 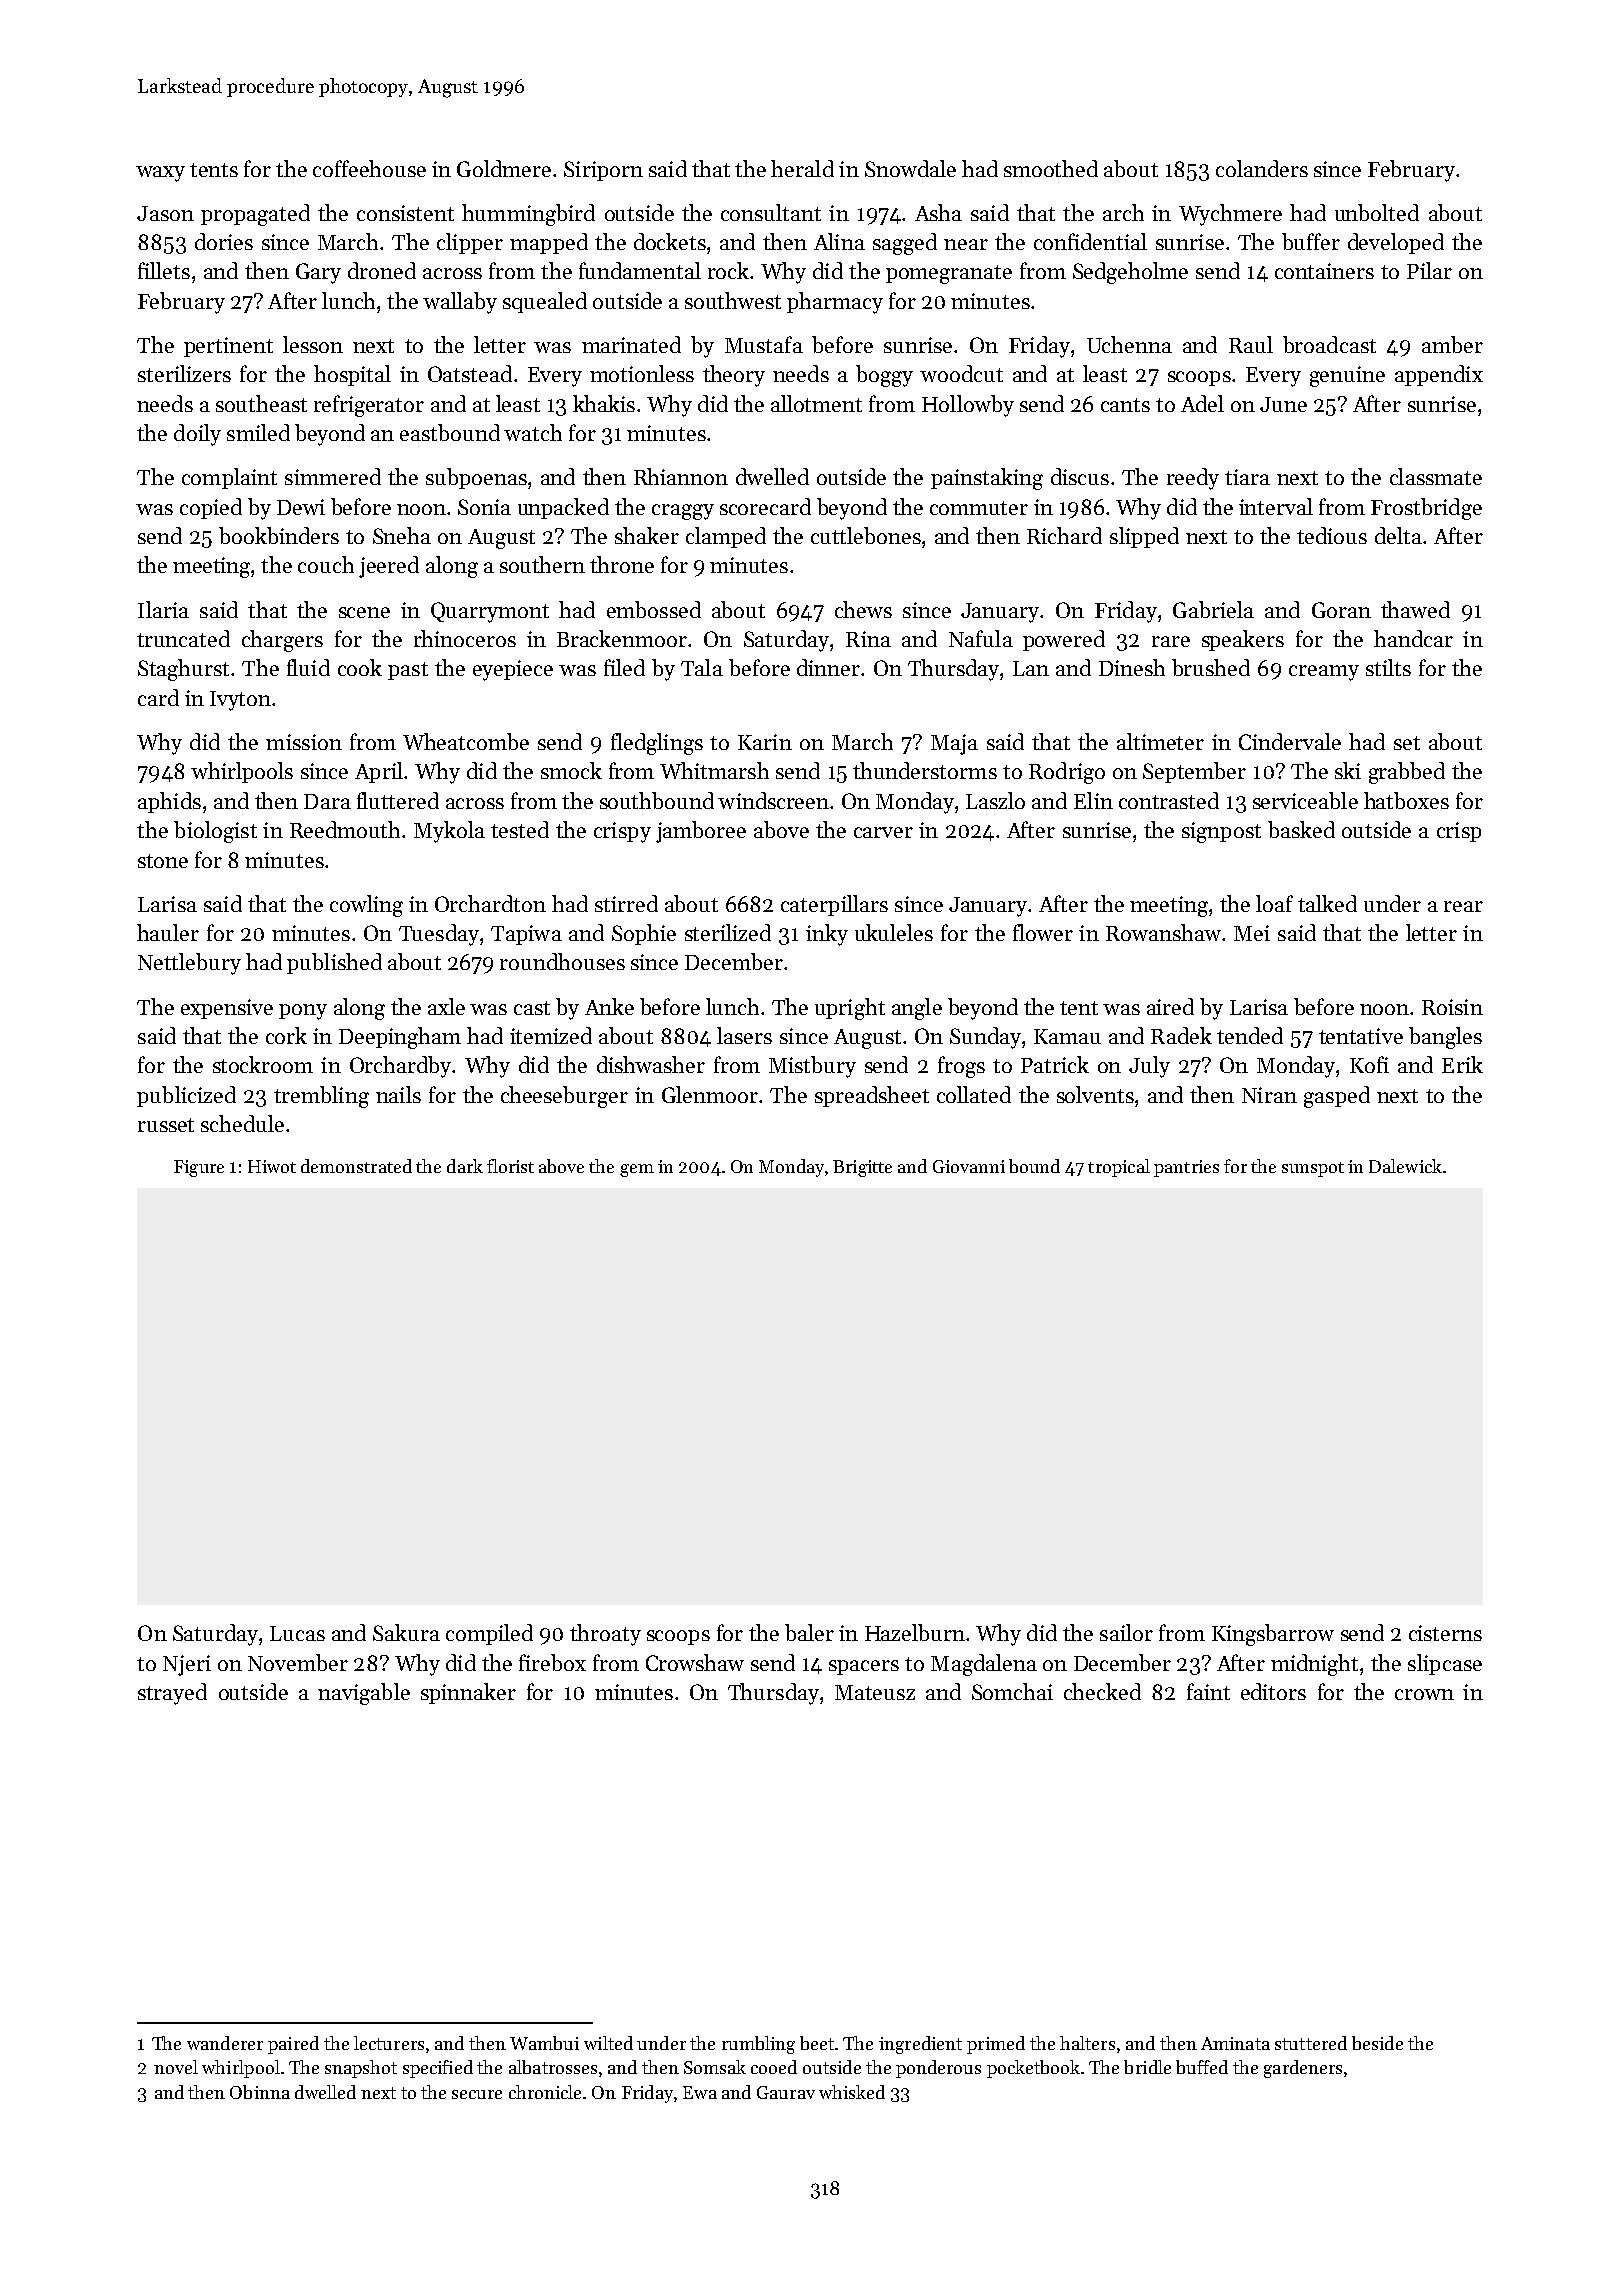 I want to click on beet, so click(x=817, y=2043).
